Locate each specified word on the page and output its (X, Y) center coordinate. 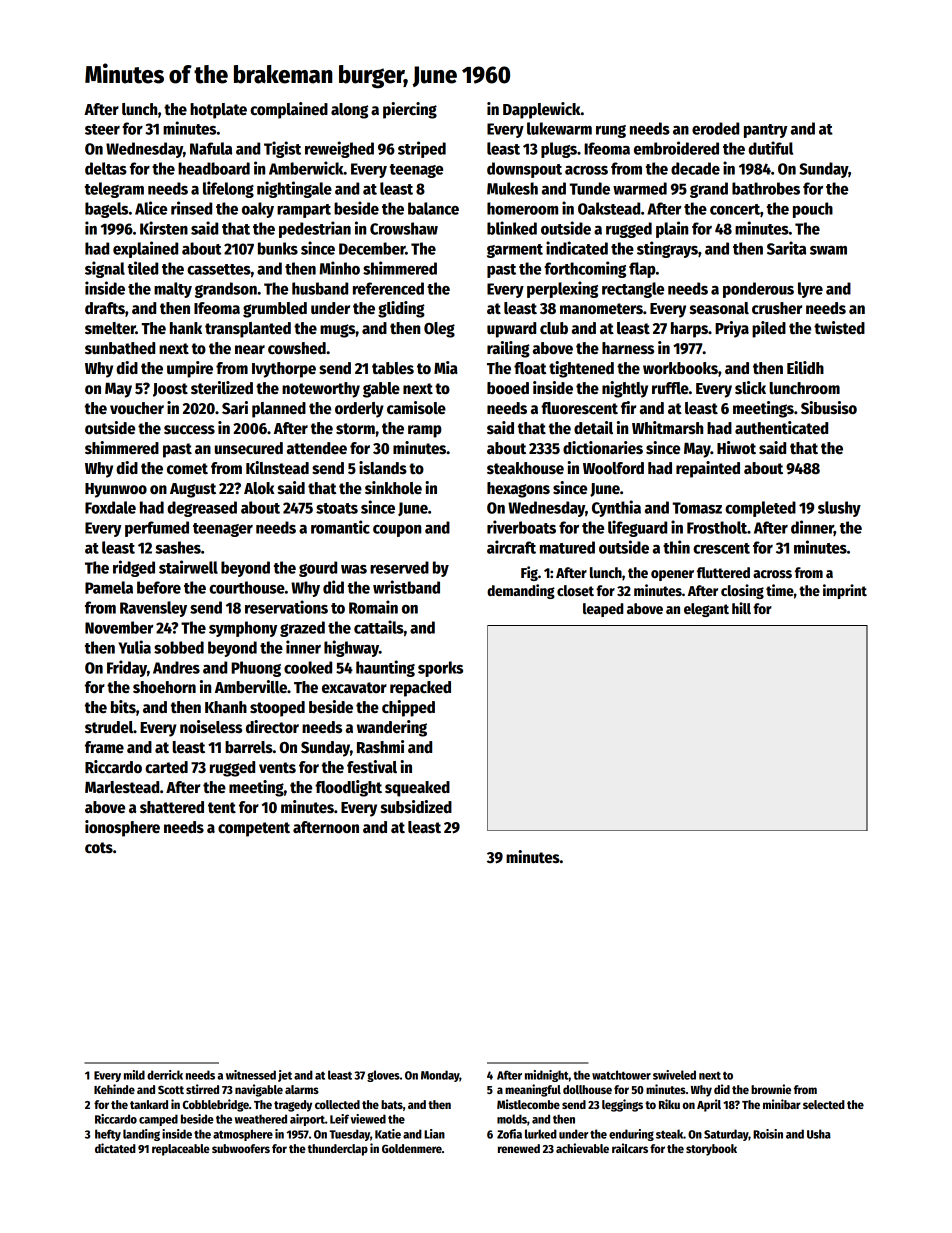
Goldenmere (412, 1148)
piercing (410, 110)
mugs (337, 331)
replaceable (181, 1150)
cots (99, 847)
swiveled (674, 1075)
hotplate (218, 111)
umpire (190, 369)
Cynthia (616, 508)
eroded (715, 128)
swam (828, 250)
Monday (440, 1076)
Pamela (109, 587)
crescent (721, 548)
